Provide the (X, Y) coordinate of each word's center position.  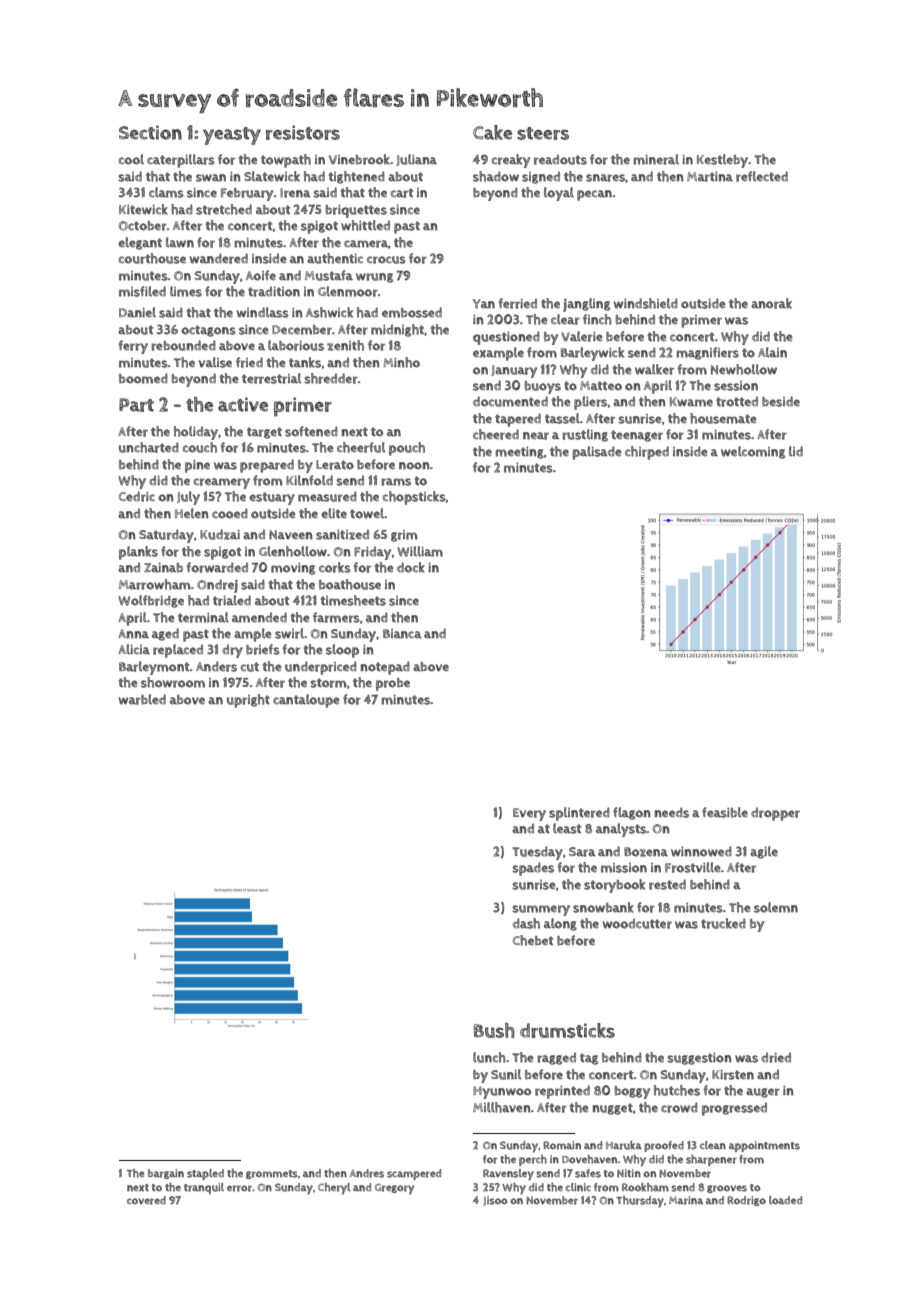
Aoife (261, 275)
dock (411, 567)
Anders (216, 666)
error (239, 1188)
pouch (407, 449)
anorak (771, 303)
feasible (725, 812)
